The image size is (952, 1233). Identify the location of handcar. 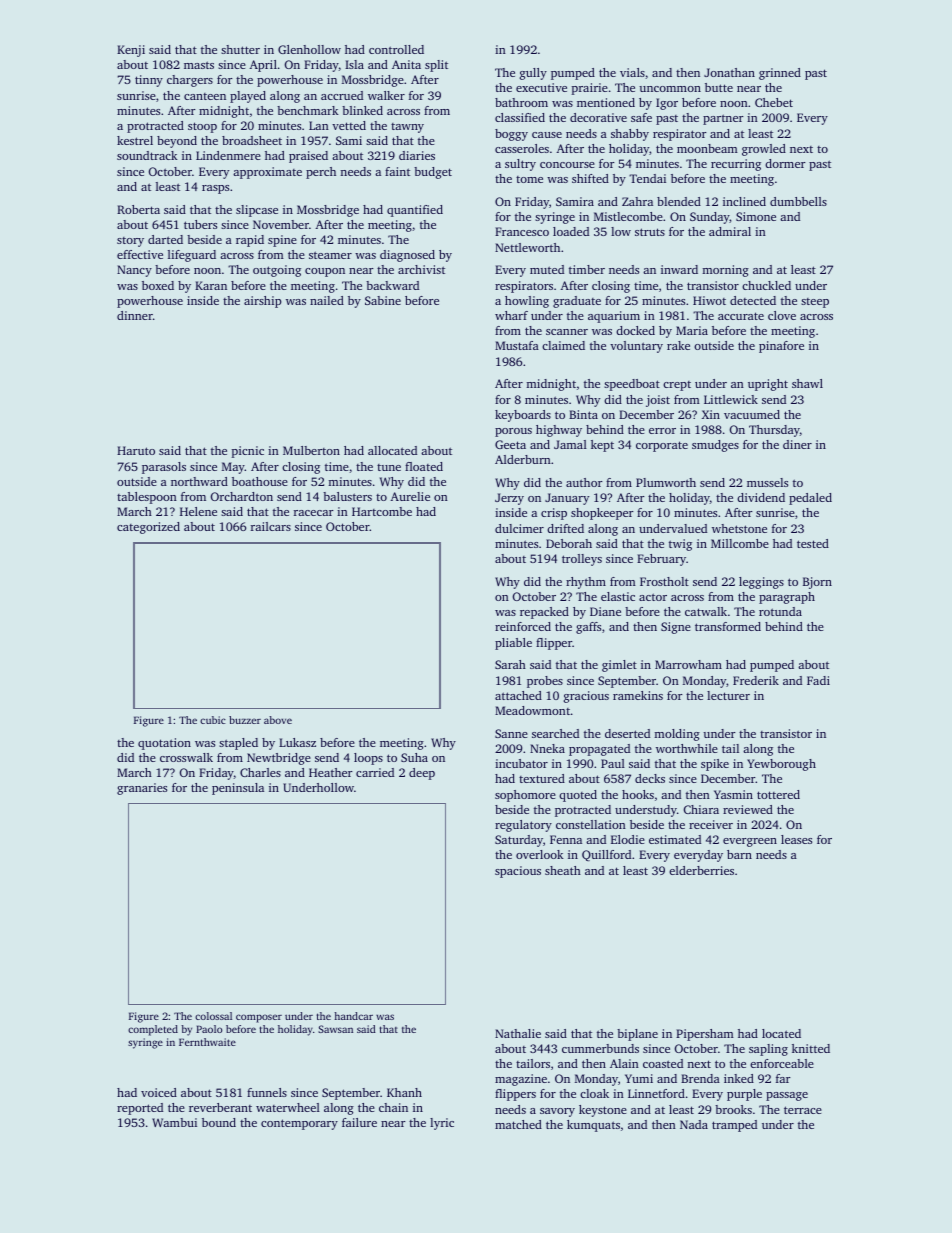
(353, 1016).
